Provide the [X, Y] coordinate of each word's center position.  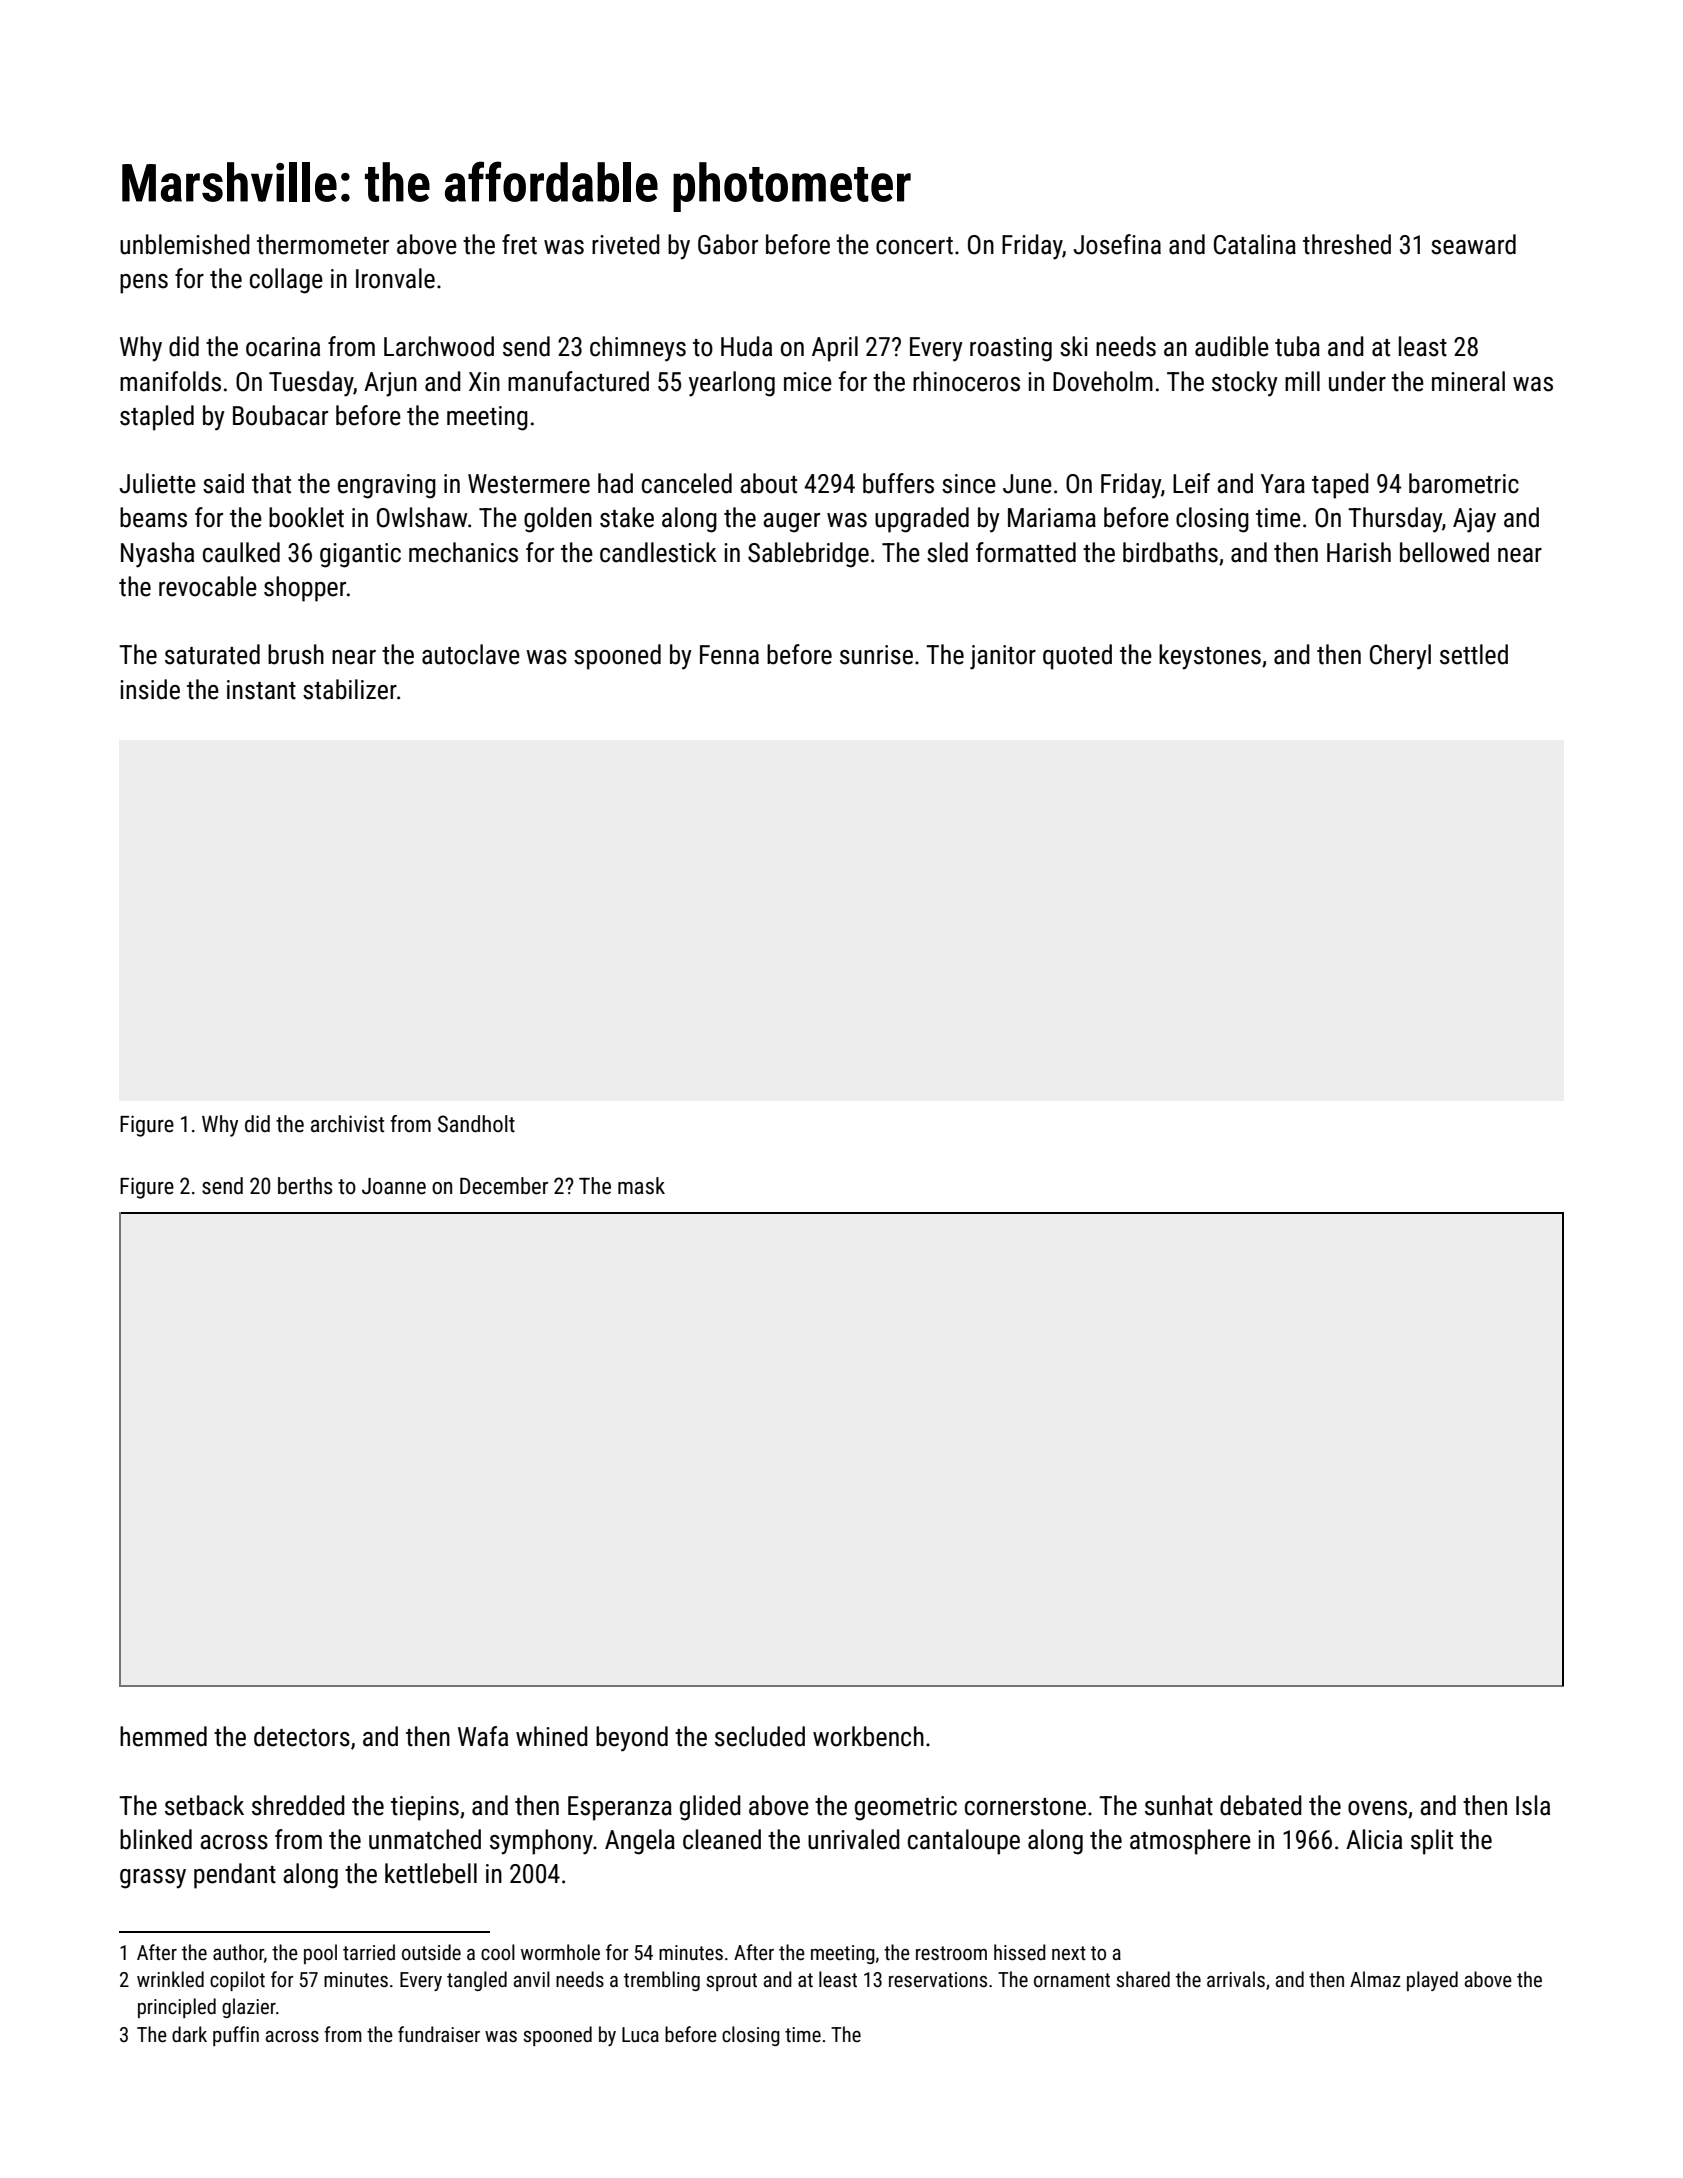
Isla [1533, 1805]
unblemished [185, 244]
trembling [662, 1981]
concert [914, 246]
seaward [1473, 244]
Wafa [483, 1736]
